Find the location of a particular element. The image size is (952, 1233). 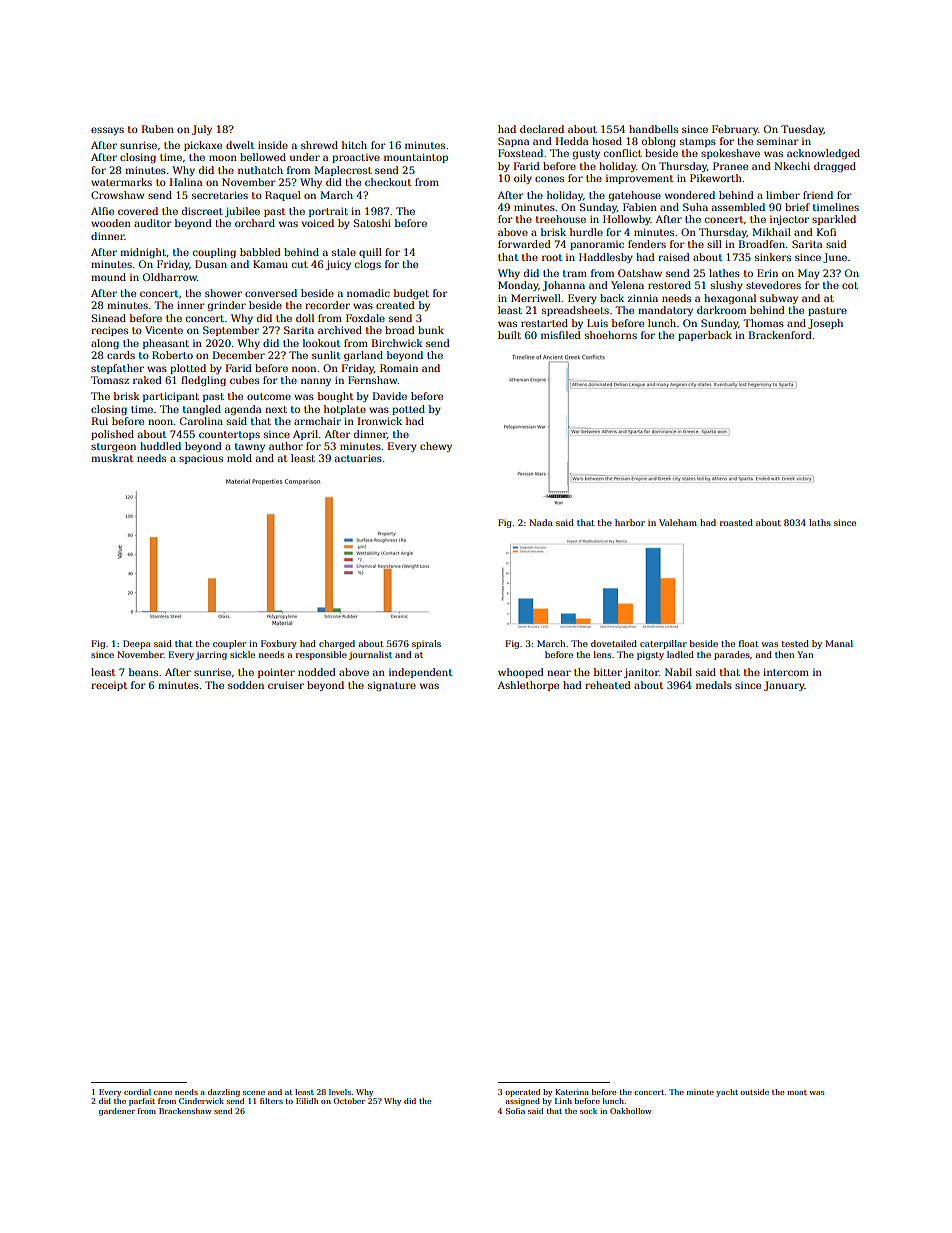

forwarded is located at coordinates (524, 244).
